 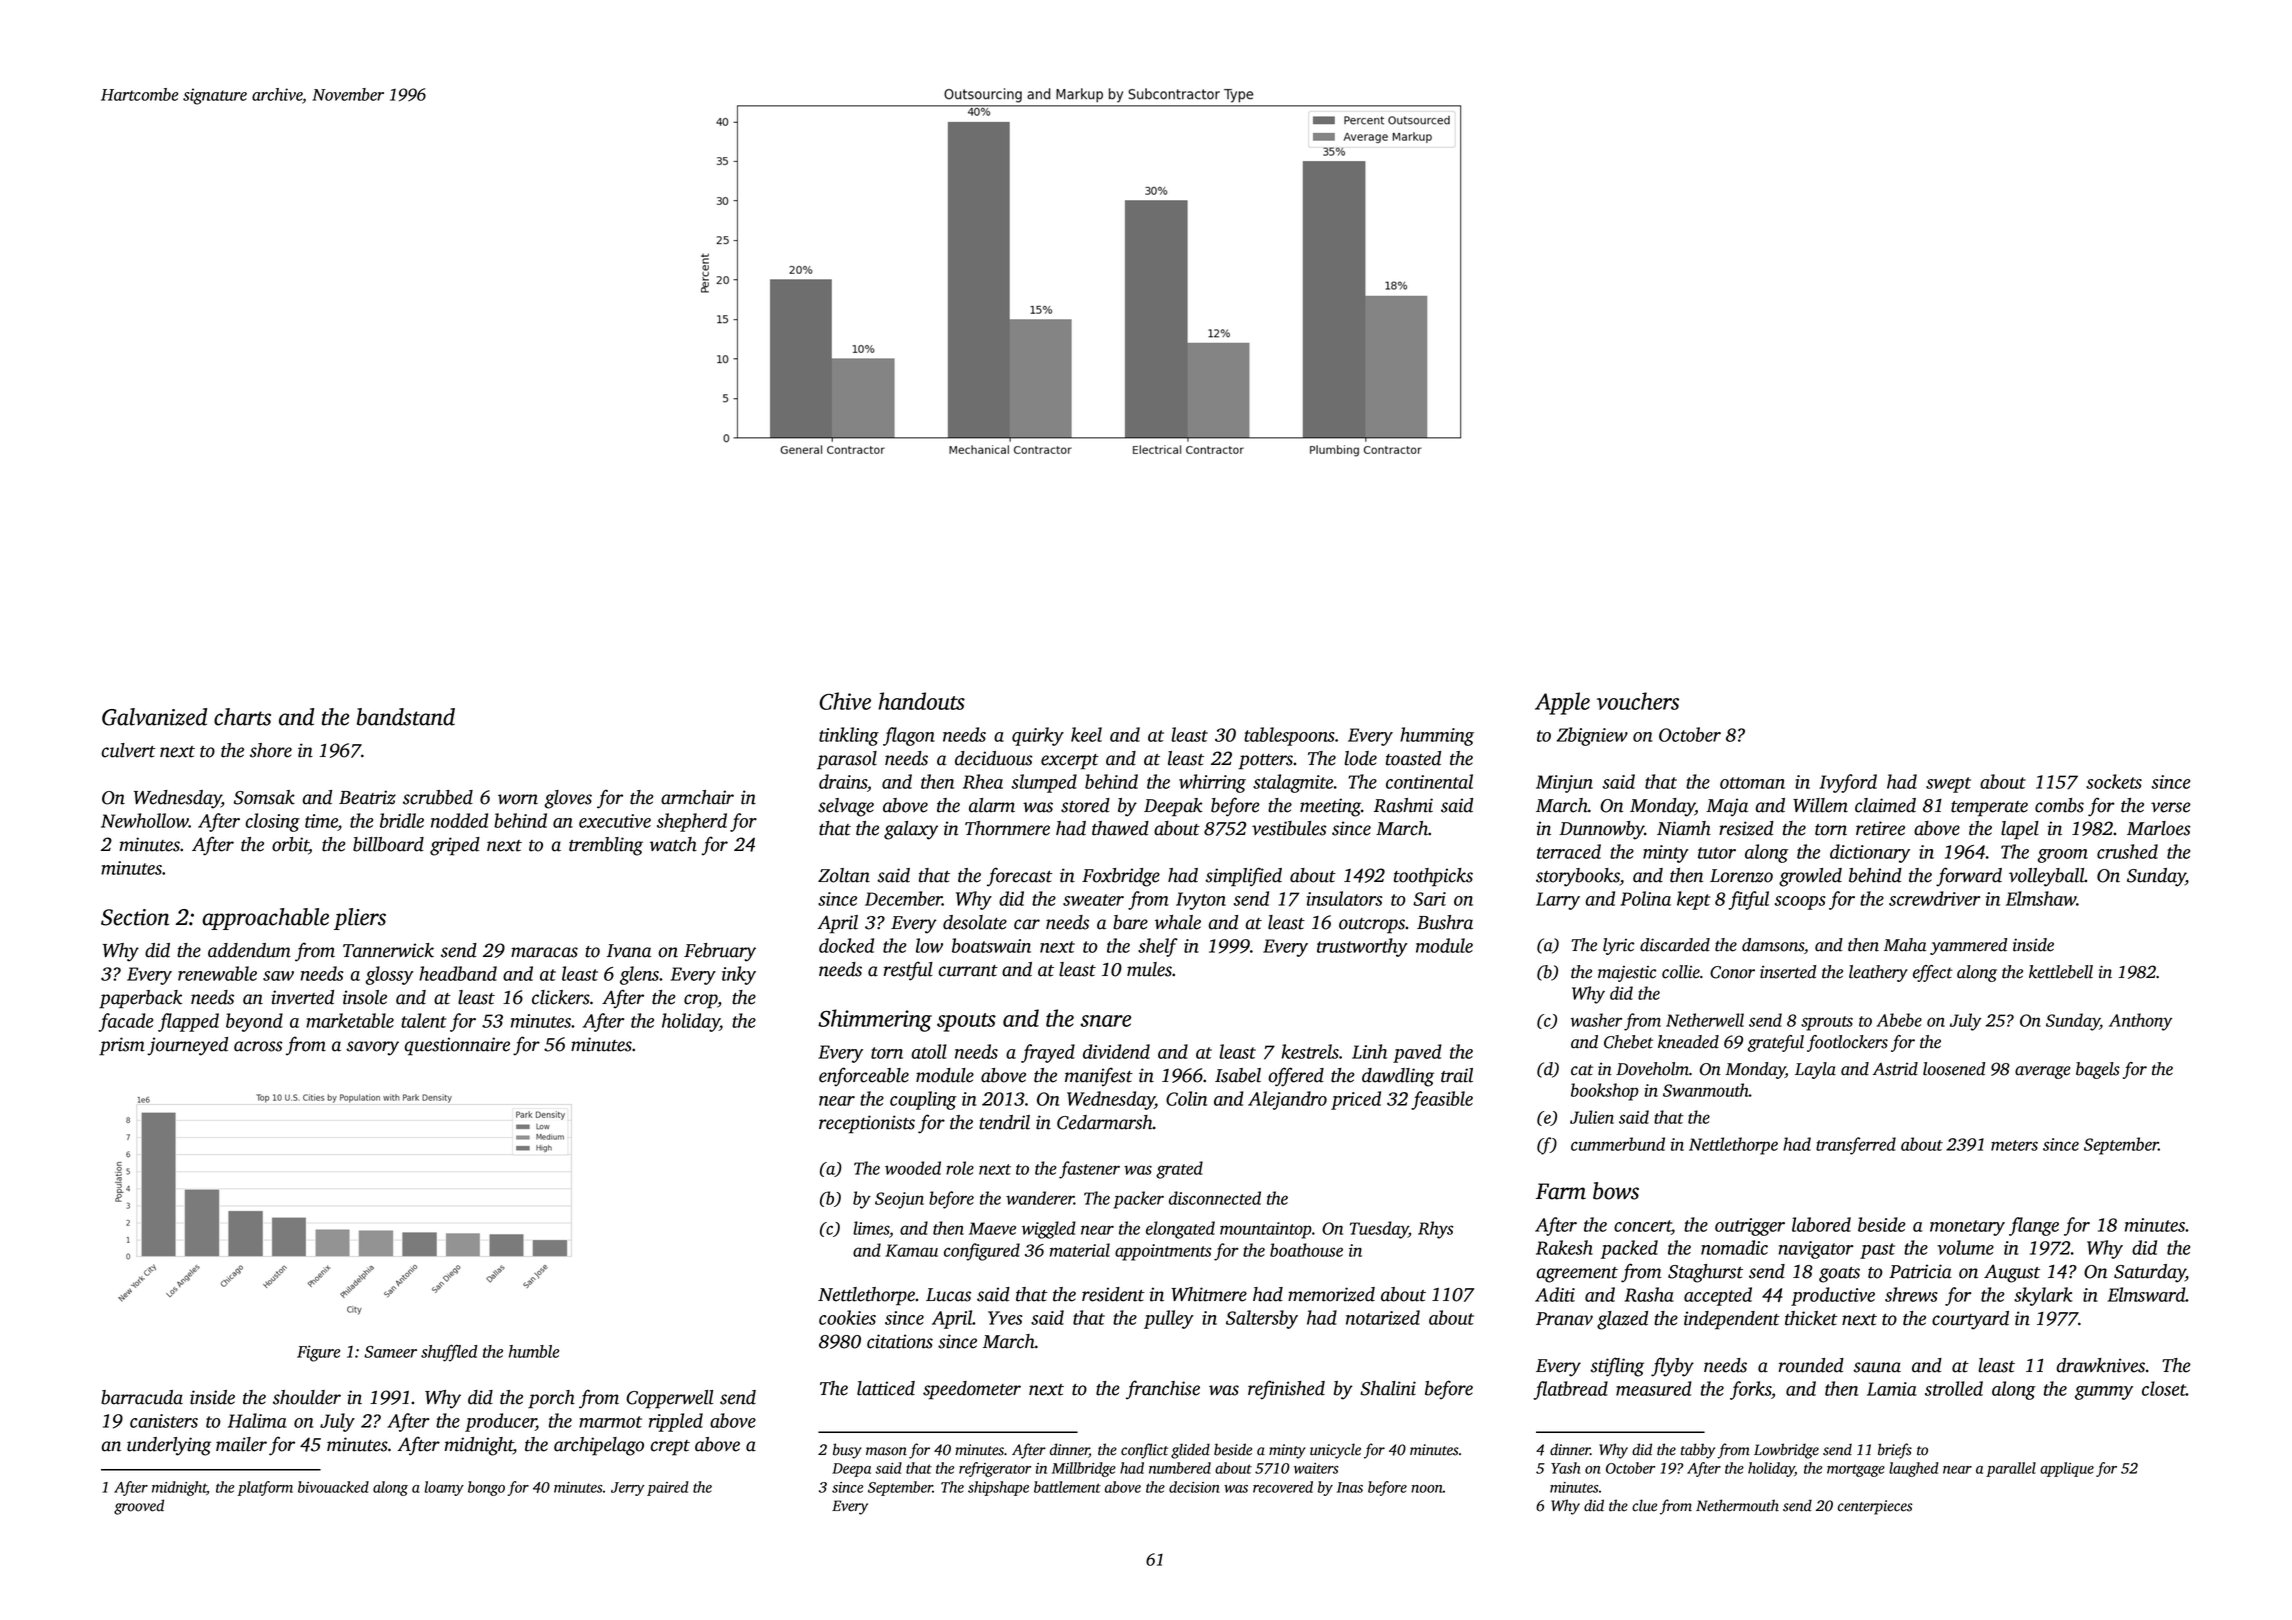 I want to click on Ivana, so click(x=629, y=951).
